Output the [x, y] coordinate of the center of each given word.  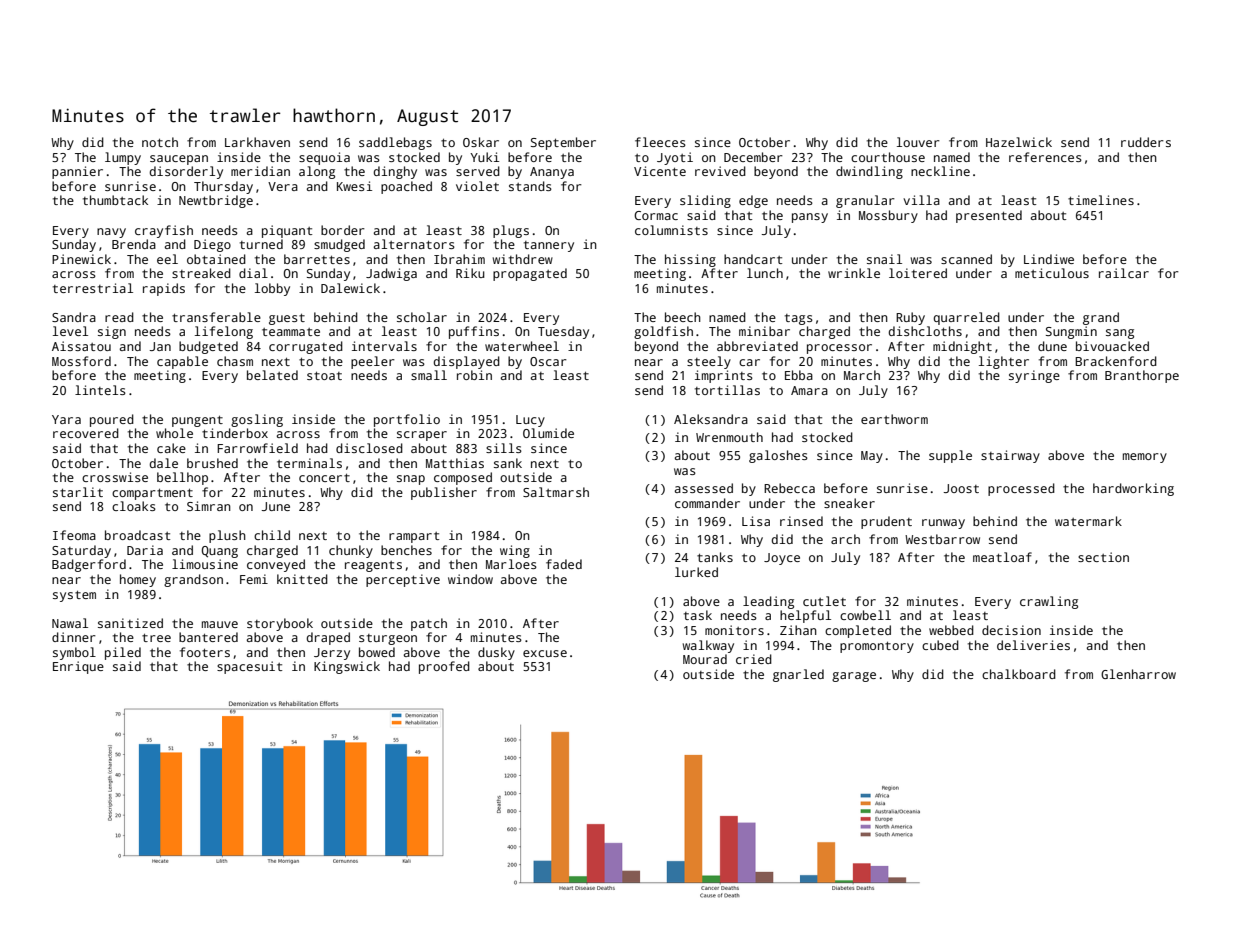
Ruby [910, 318]
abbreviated [757, 346]
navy [111, 233]
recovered [86, 433]
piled [123, 653]
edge [753, 201]
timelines [1101, 200]
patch [429, 624]
